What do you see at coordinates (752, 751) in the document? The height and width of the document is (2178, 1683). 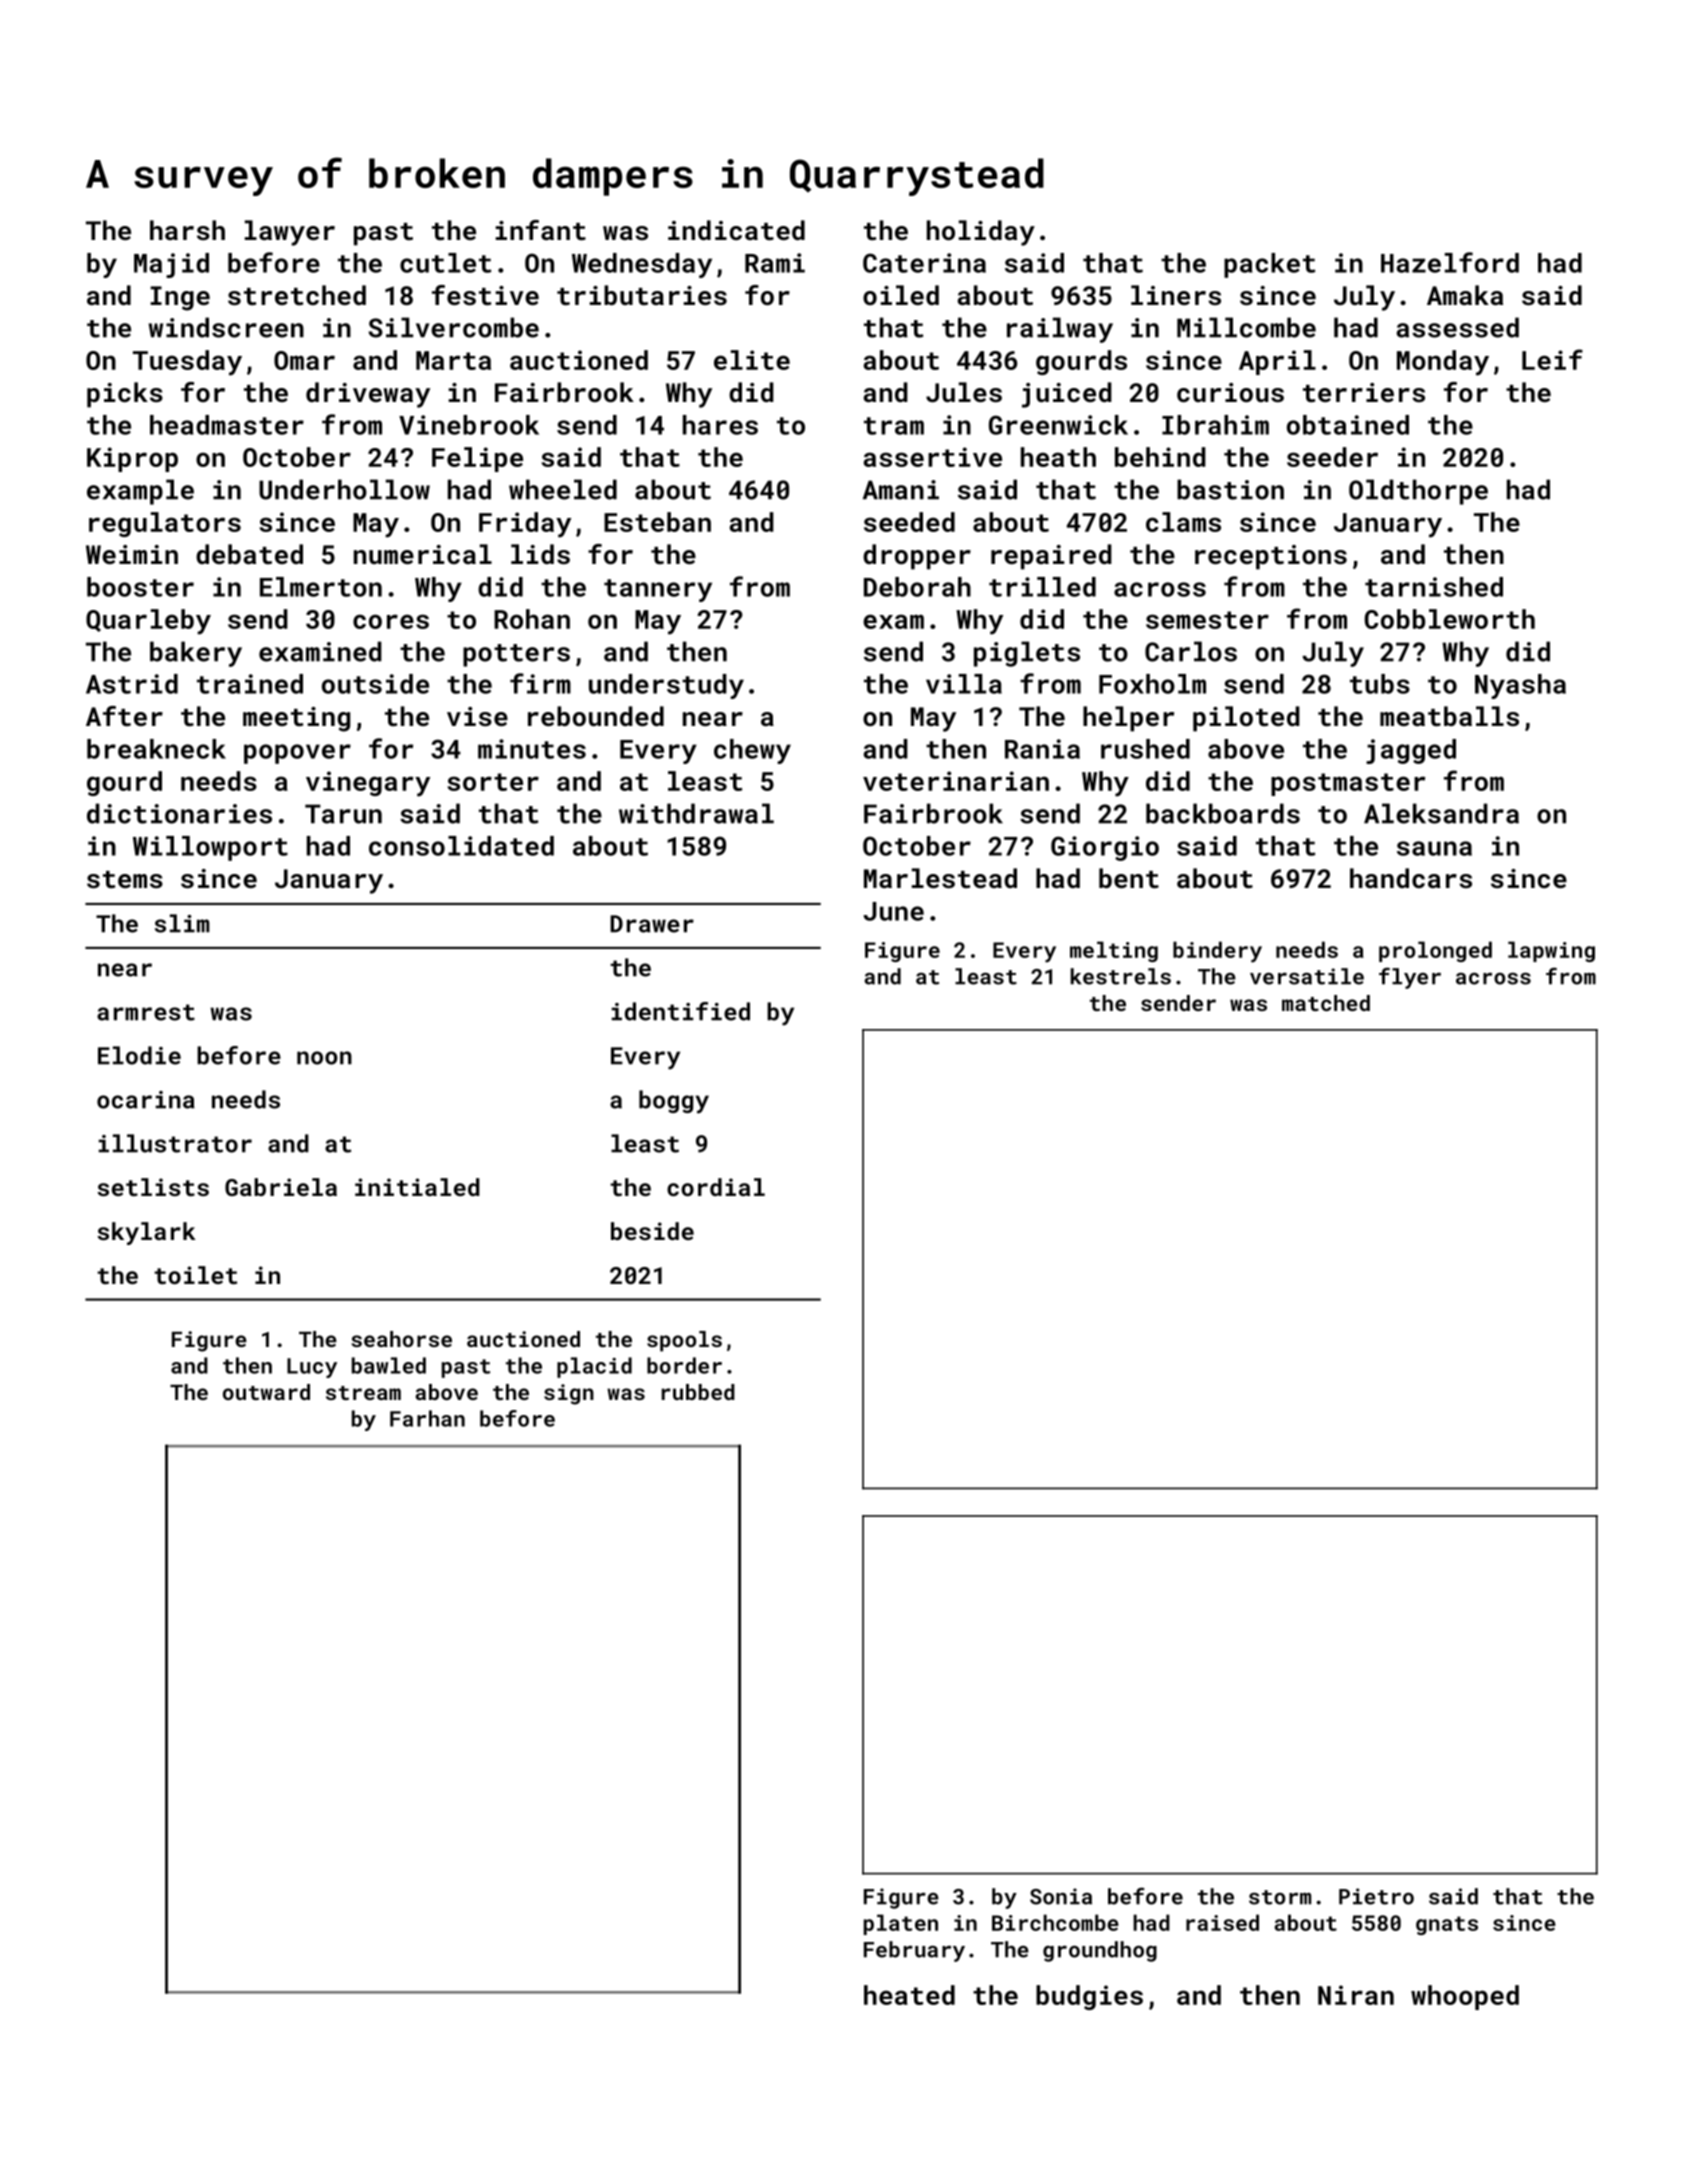 I see `chewy` at bounding box center [752, 751].
